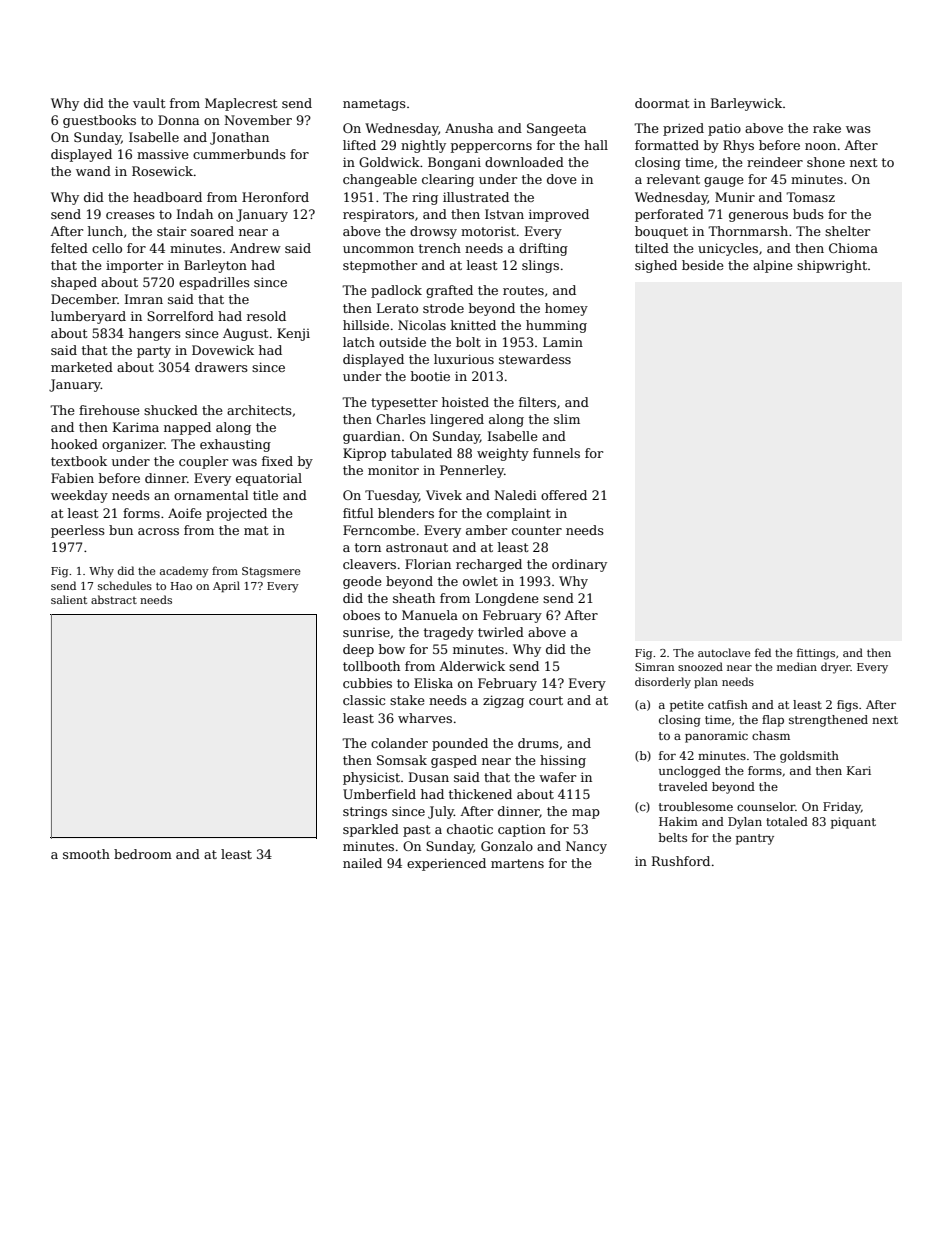 Image resolution: width=952 pixels, height=1233 pixels. I want to click on offered, so click(564, 495).
